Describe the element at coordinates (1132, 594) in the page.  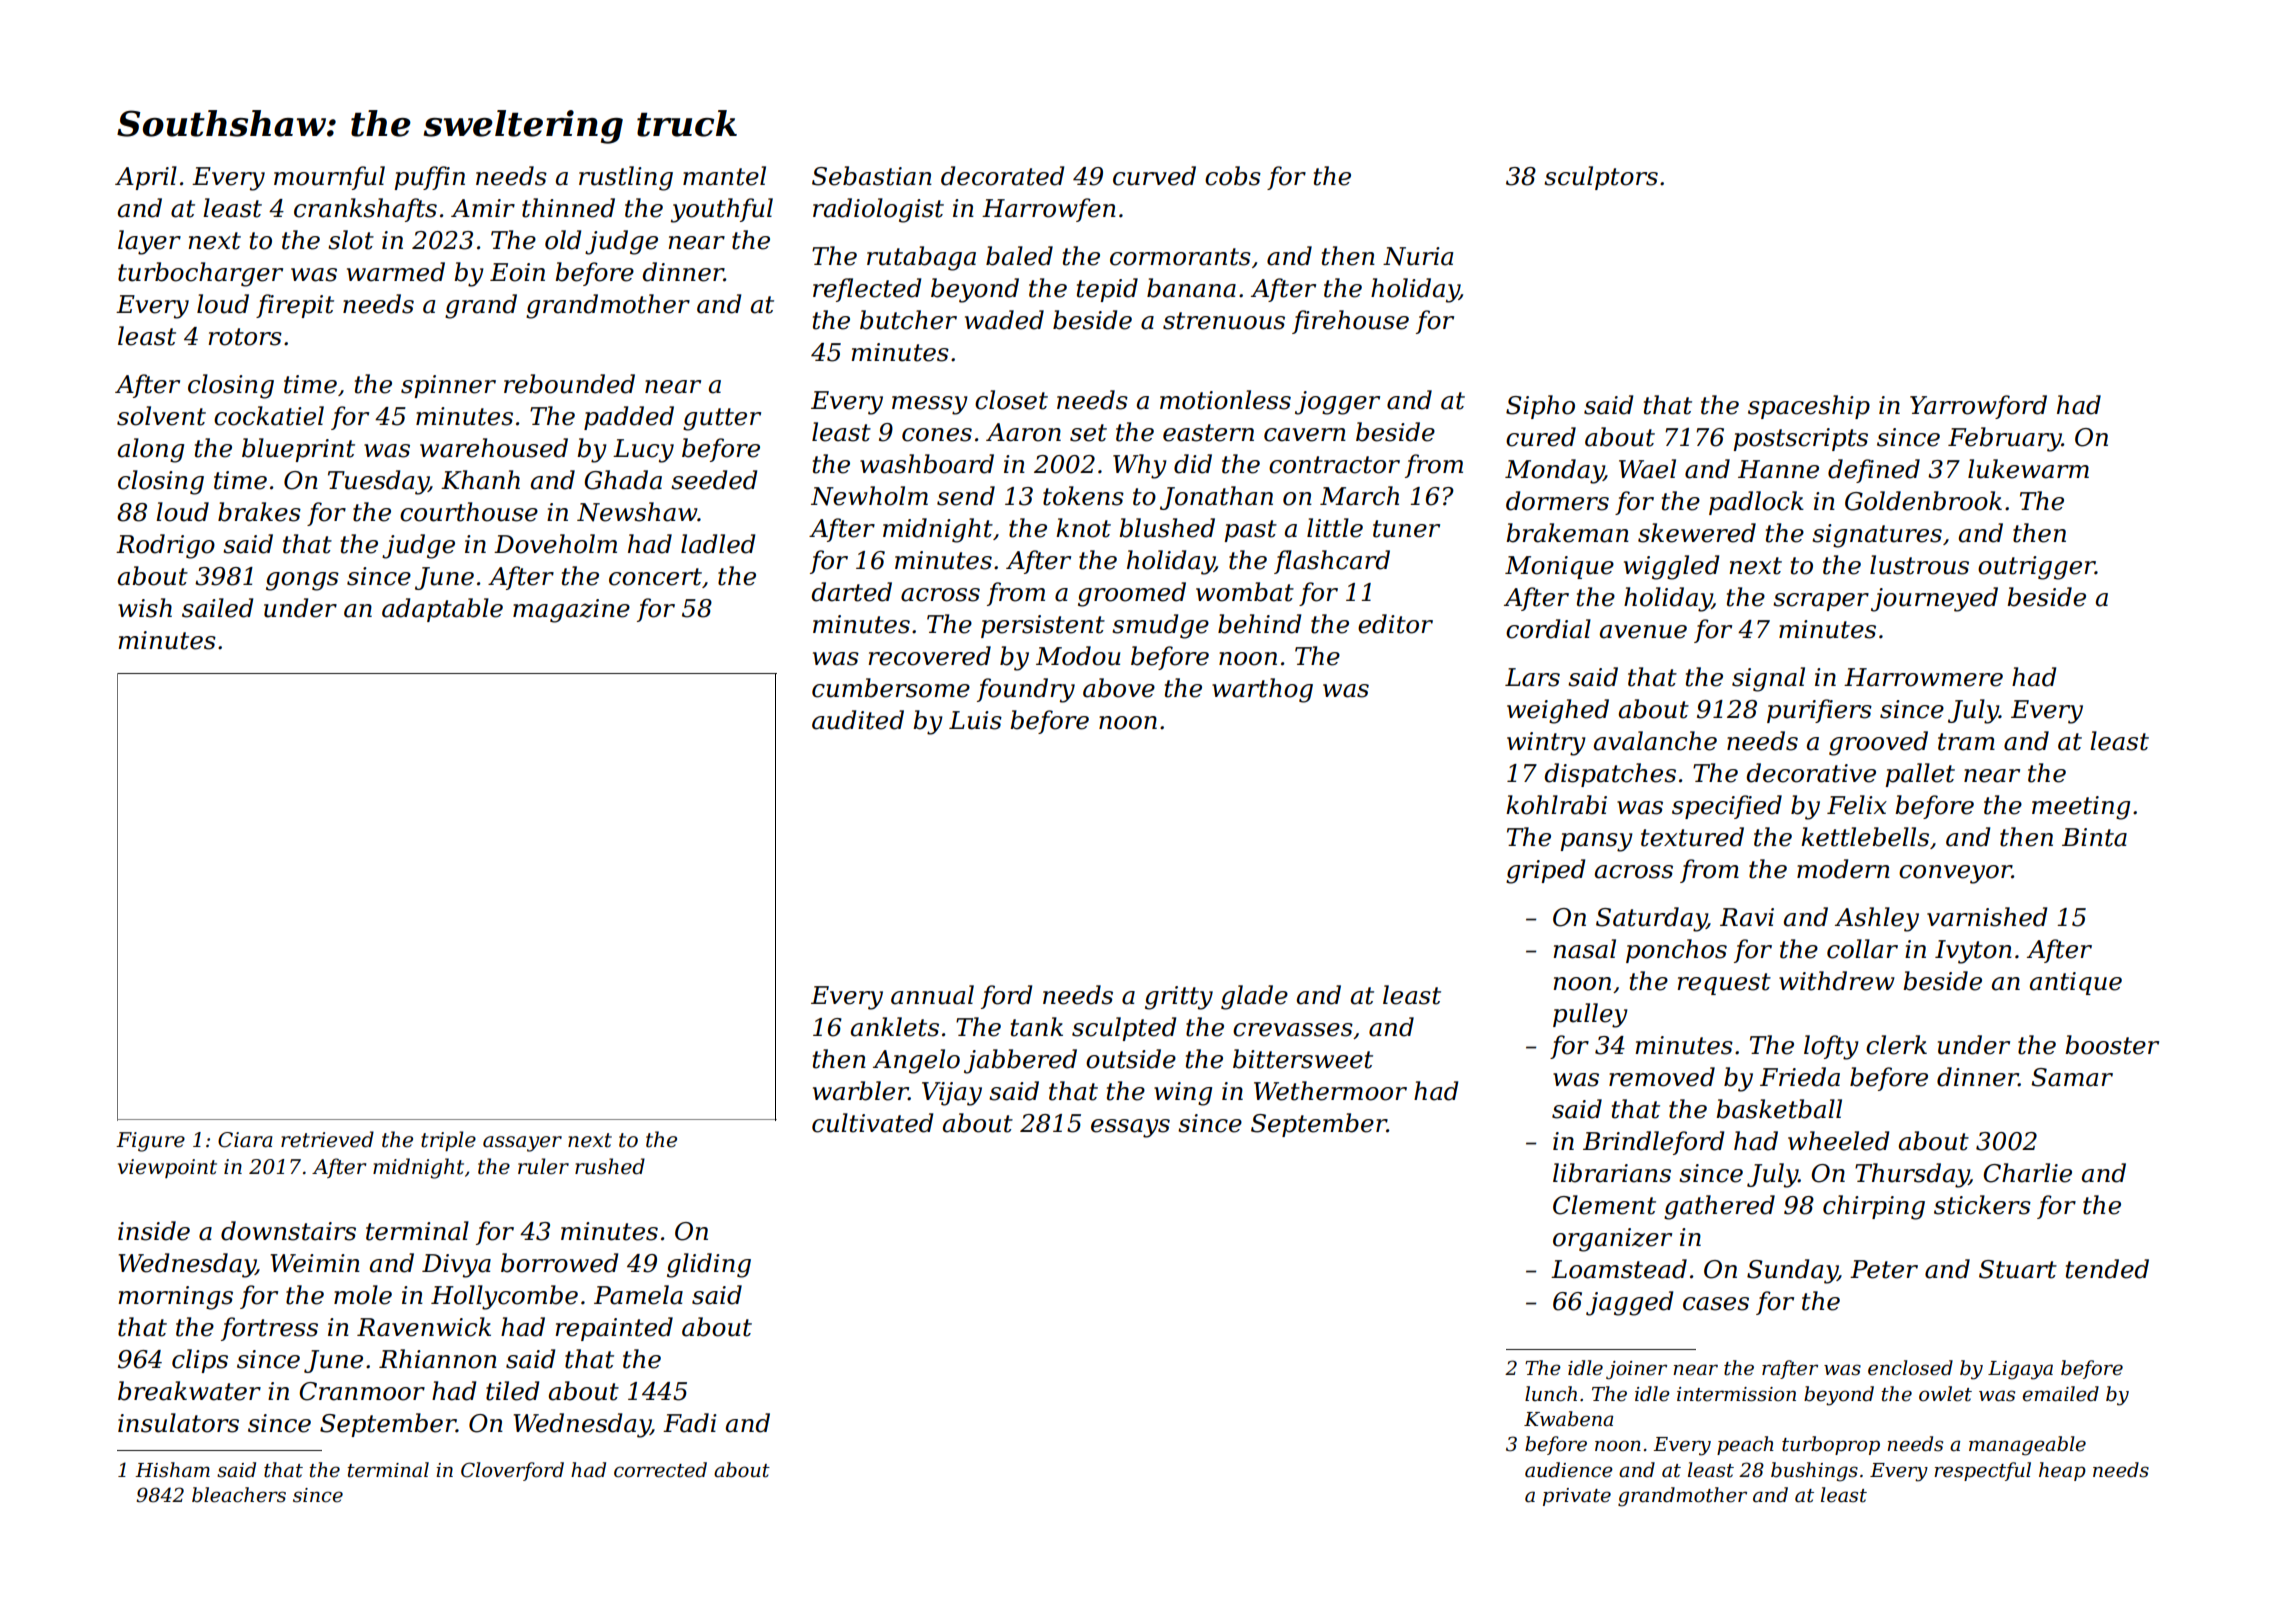
I see `groomed` at that location.
